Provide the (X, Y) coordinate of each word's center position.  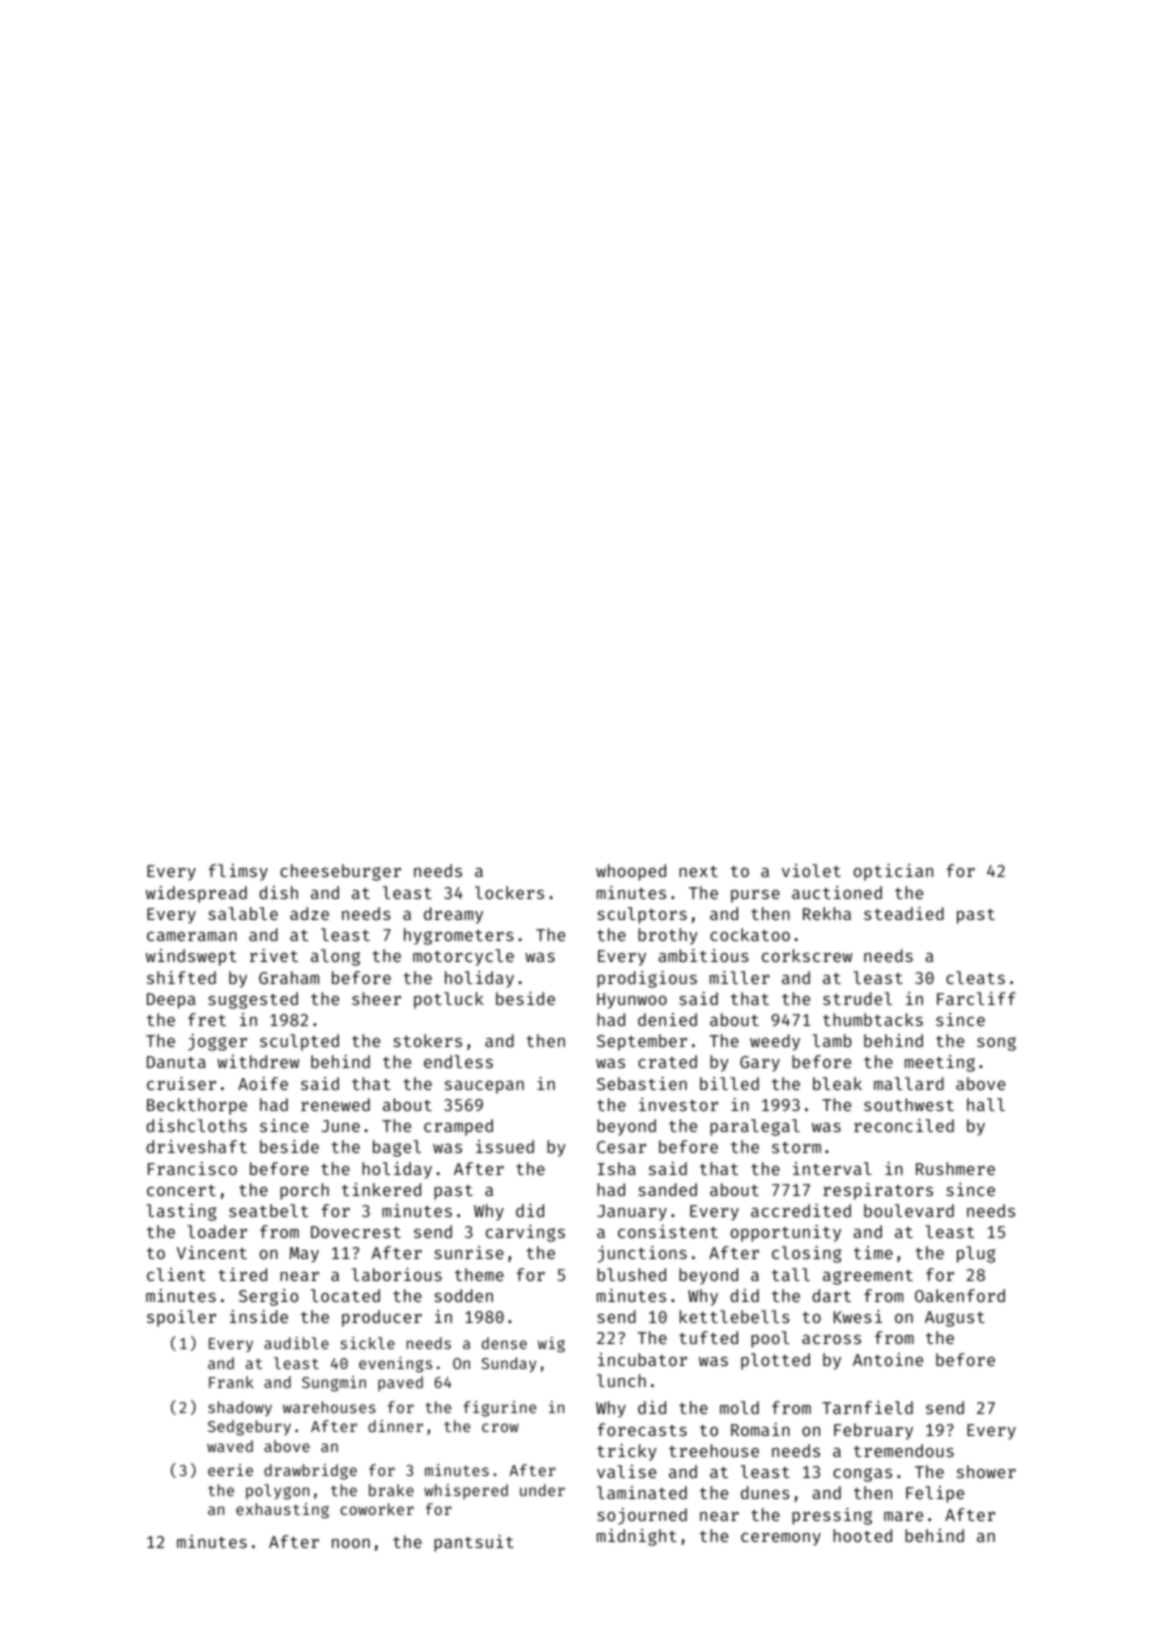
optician (893, 872)
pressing (832, 1516)
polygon (277, 1492)
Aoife (263, 1083)
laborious (397, 1274)
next (698, 871)
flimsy (238, 872)
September (642, 1042)
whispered (466, 1491)
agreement (868, 1277)
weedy (775, 1042)
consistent (668, 1231)
